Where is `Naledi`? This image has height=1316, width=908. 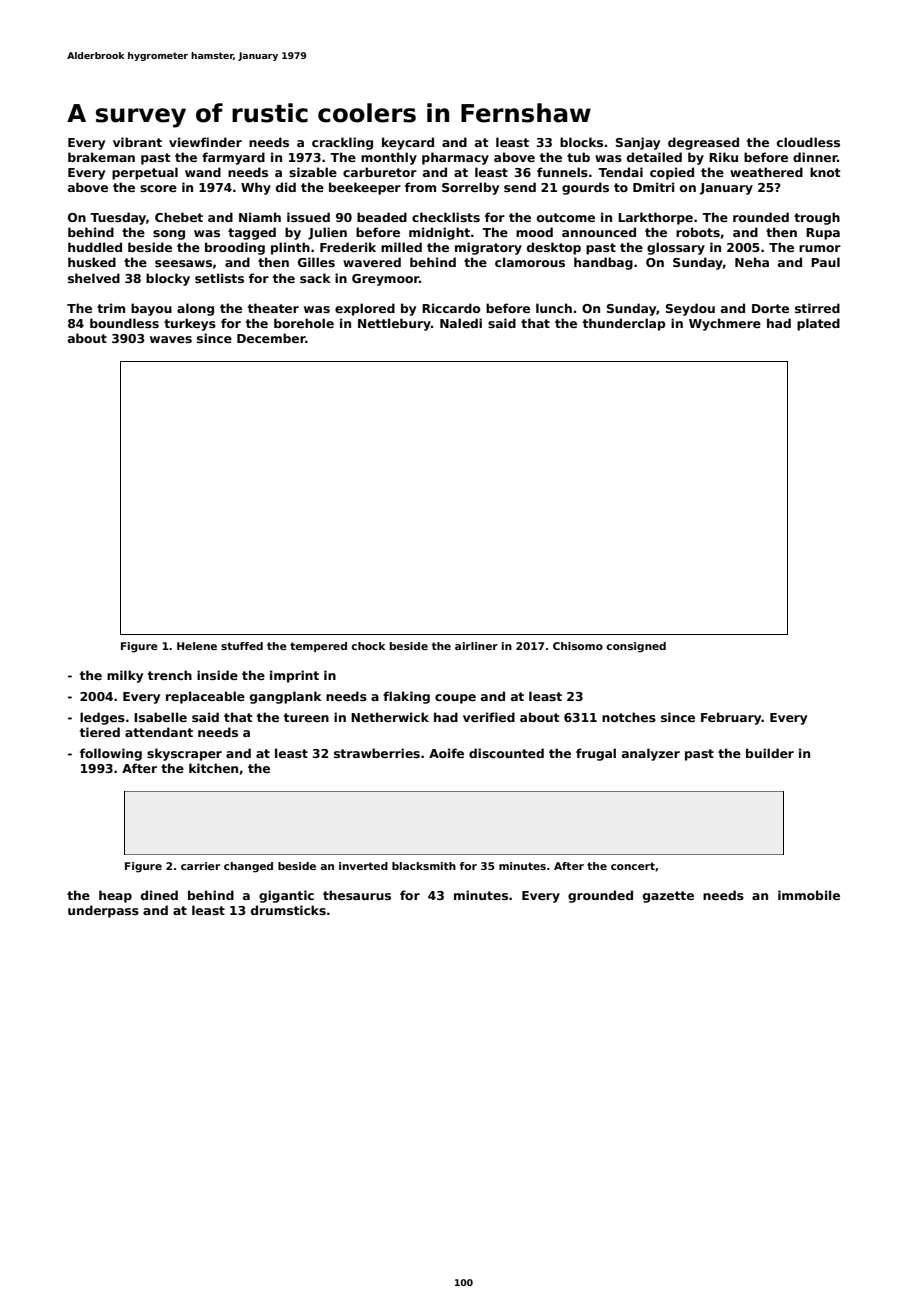 Naledi is located at coordinates (461, 323).
